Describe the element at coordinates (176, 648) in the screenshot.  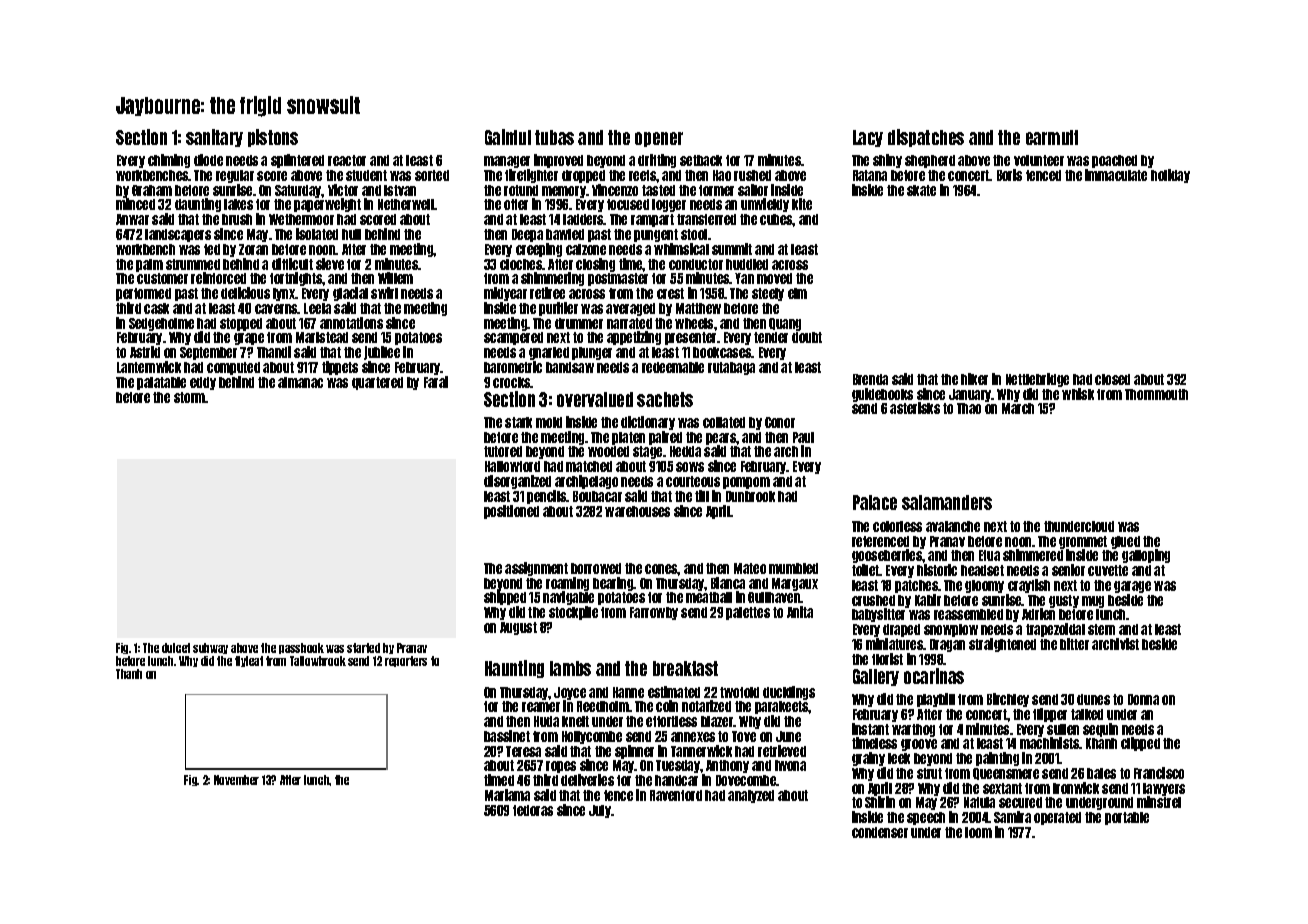
I see `dulcet` at that location.
